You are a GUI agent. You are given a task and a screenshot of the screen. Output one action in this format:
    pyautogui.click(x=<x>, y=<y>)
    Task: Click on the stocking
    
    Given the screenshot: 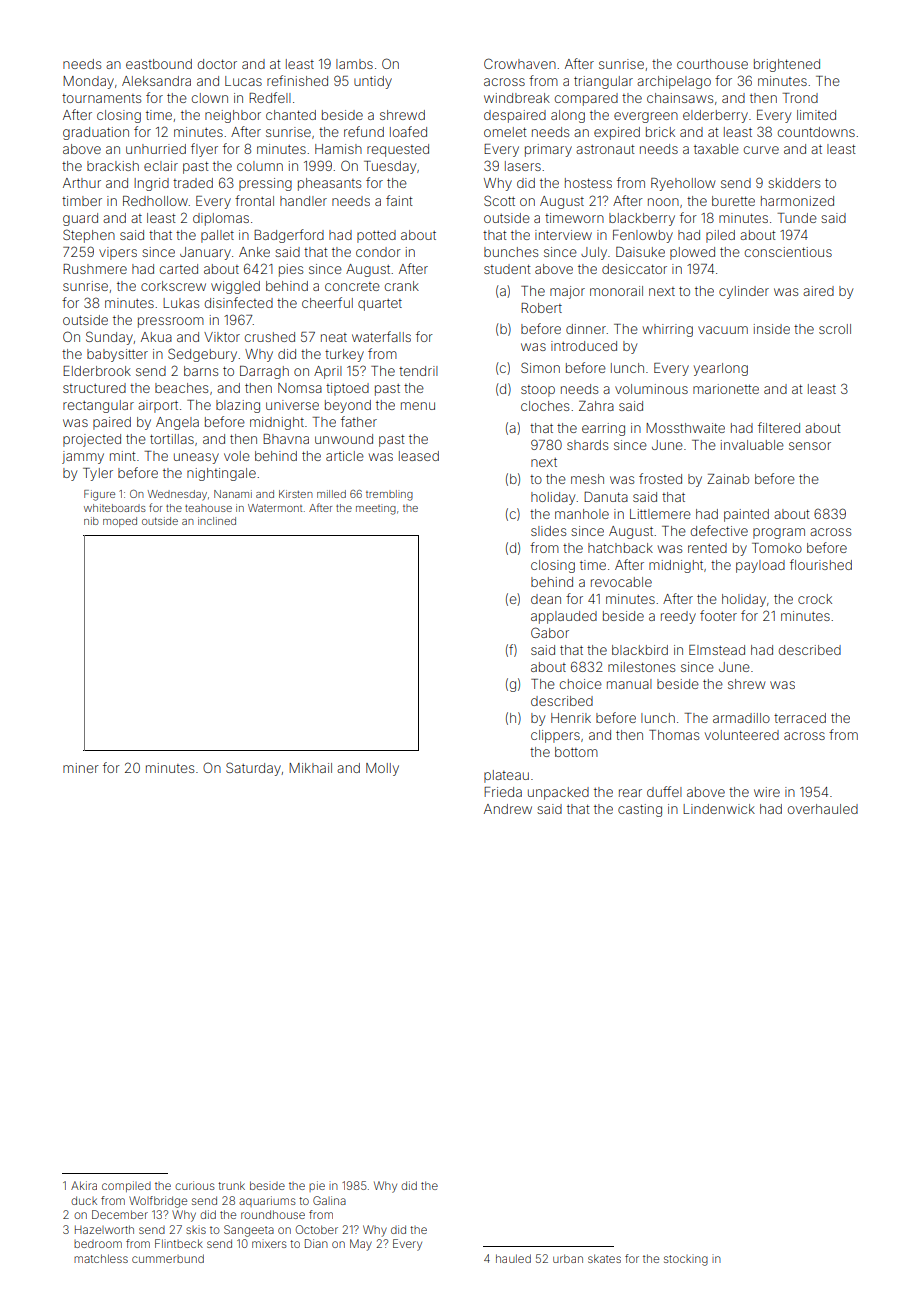 What is the action you would take?
    pyautogui.click(x=686, y=1260)
